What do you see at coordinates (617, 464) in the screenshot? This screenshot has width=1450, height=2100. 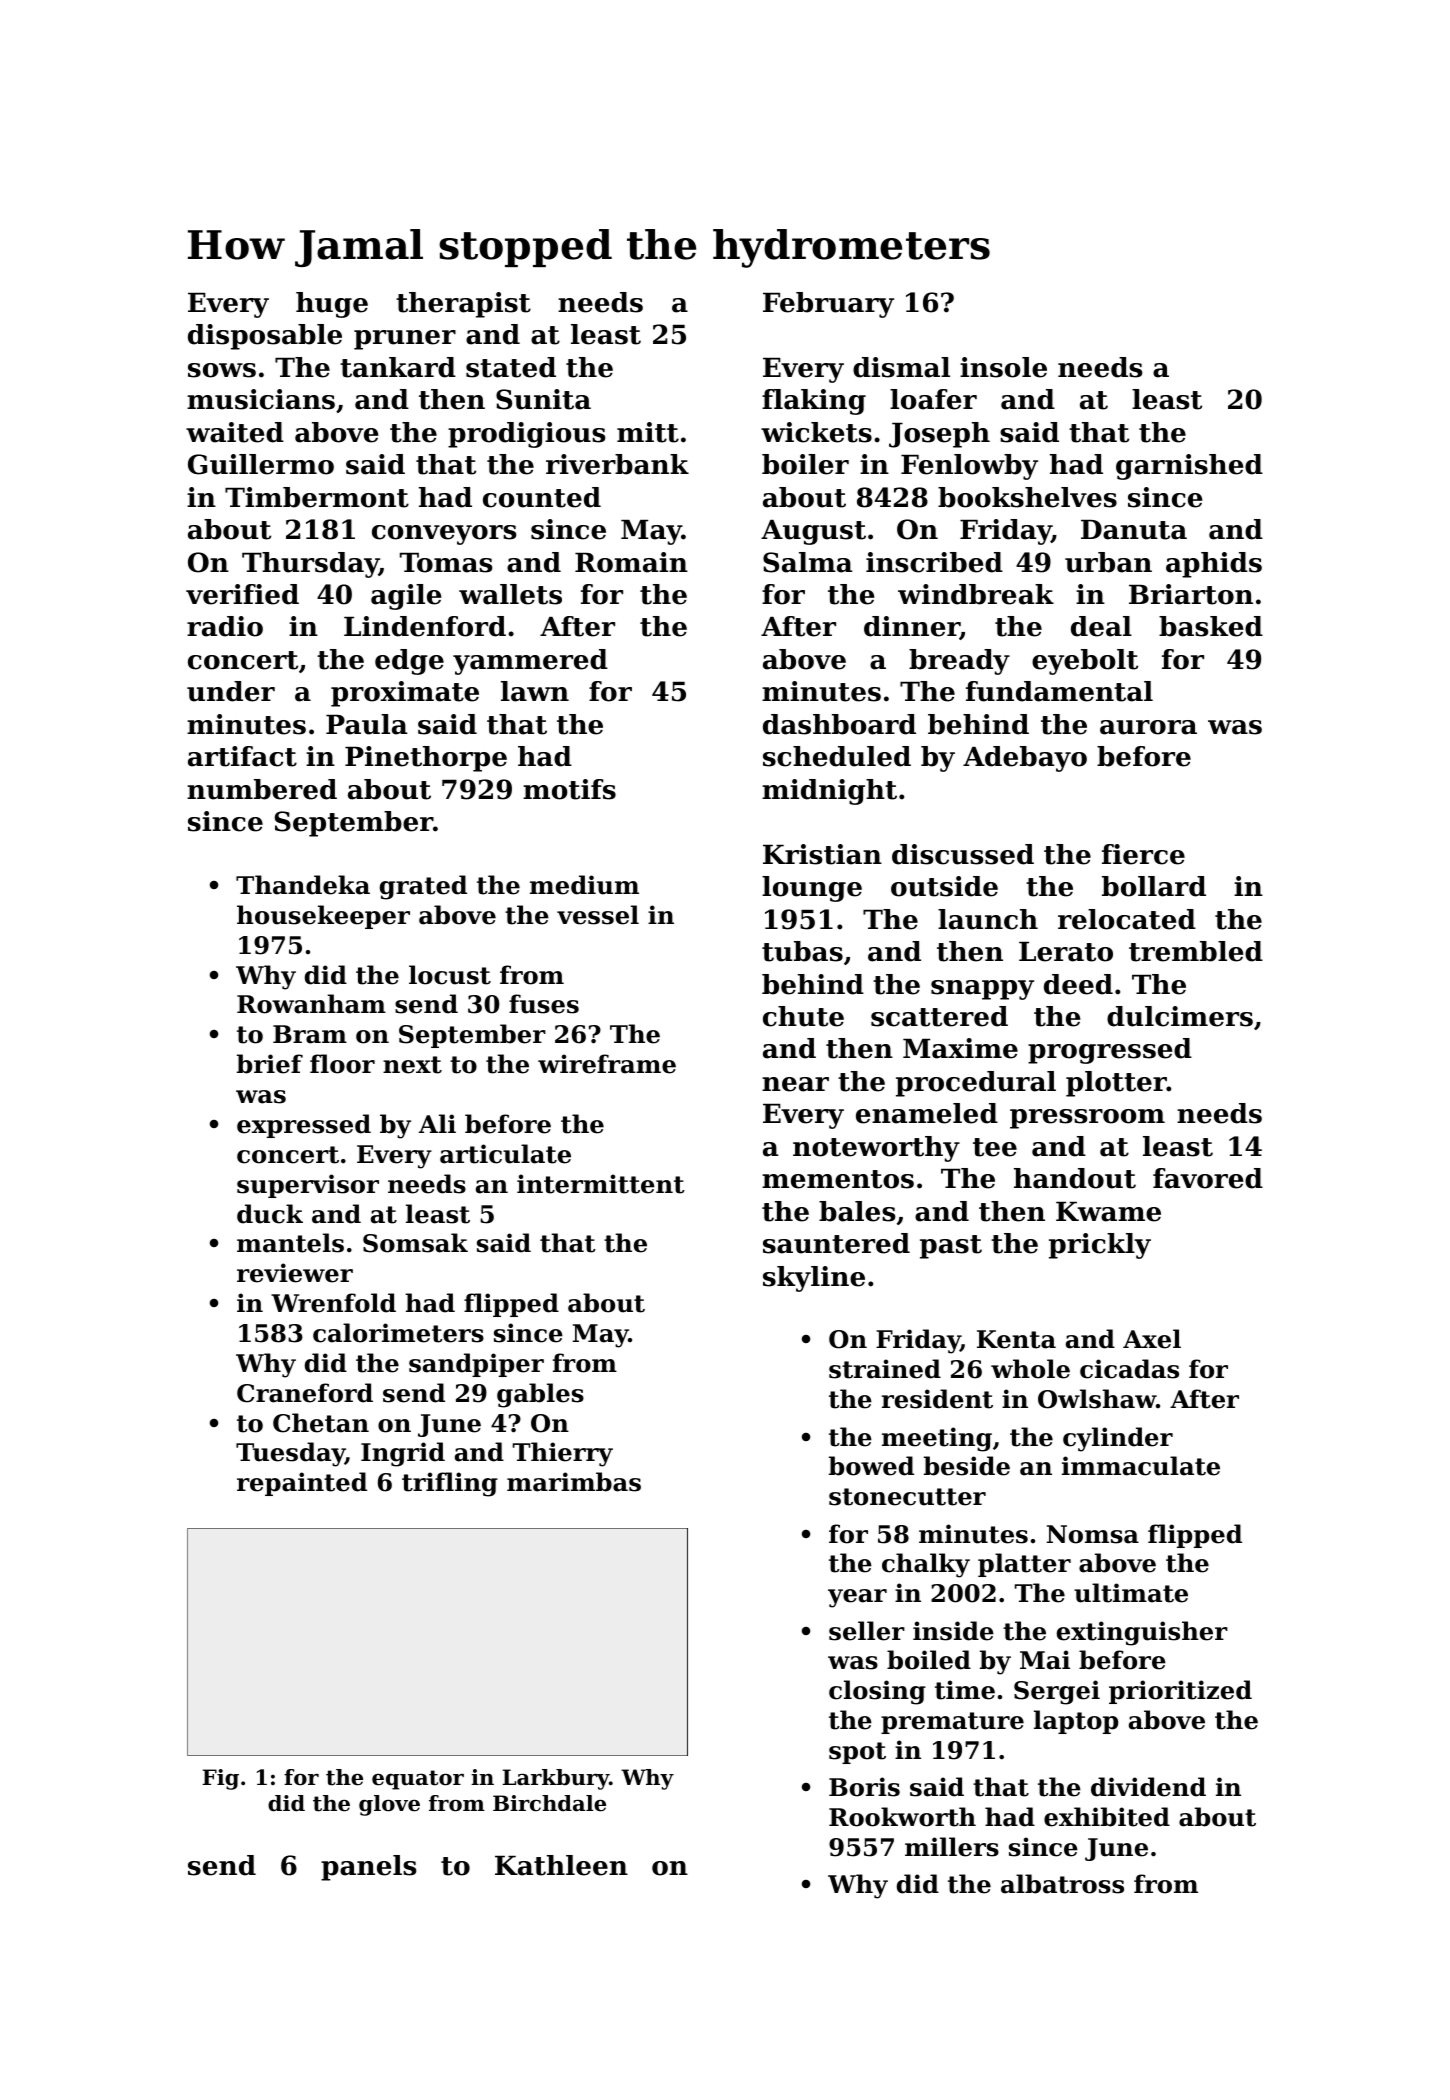 I see `riverbank` at bounding box center [617, 464].
